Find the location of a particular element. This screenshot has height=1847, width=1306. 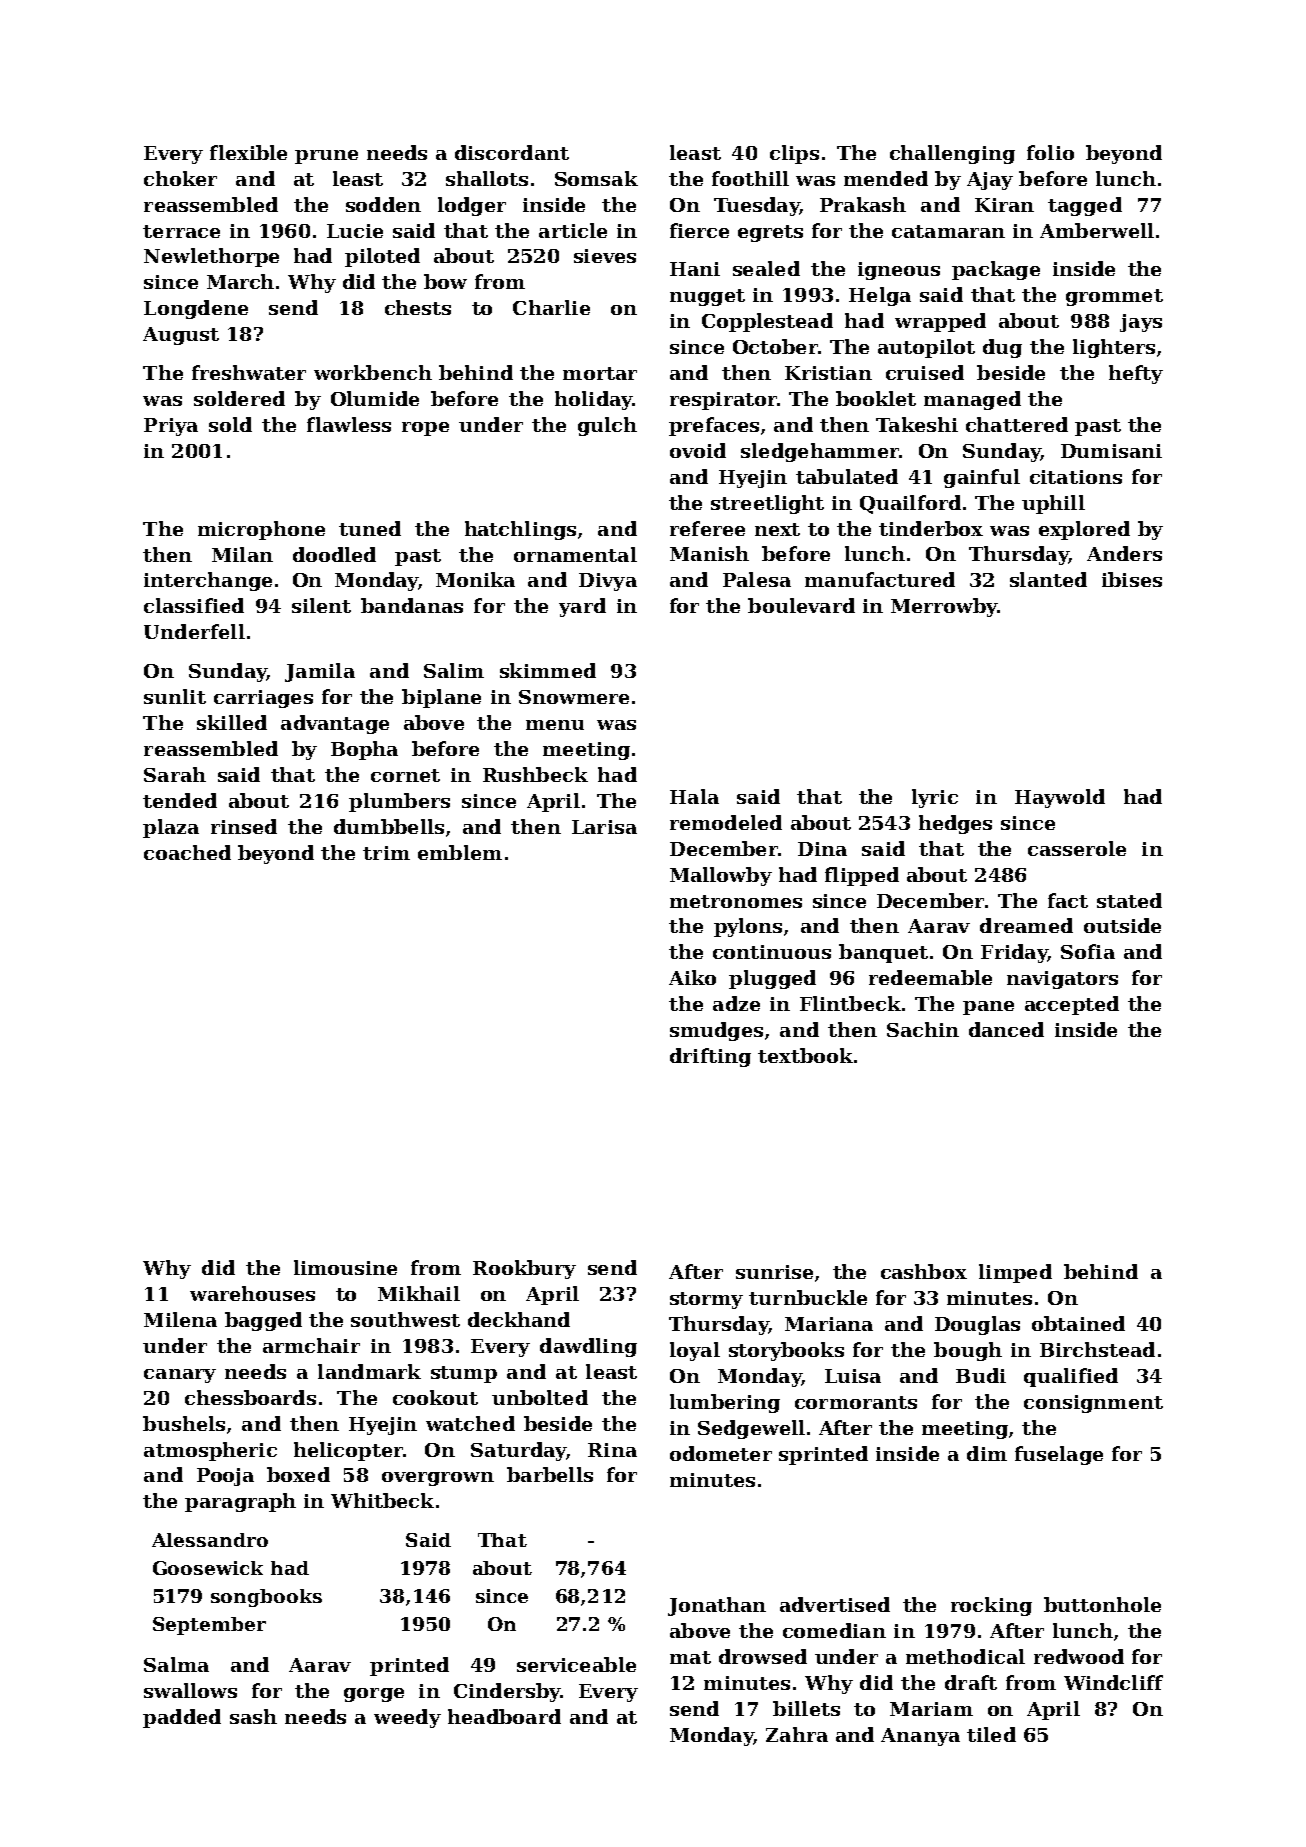

storybooks is located at coordinates (786, 1351).
